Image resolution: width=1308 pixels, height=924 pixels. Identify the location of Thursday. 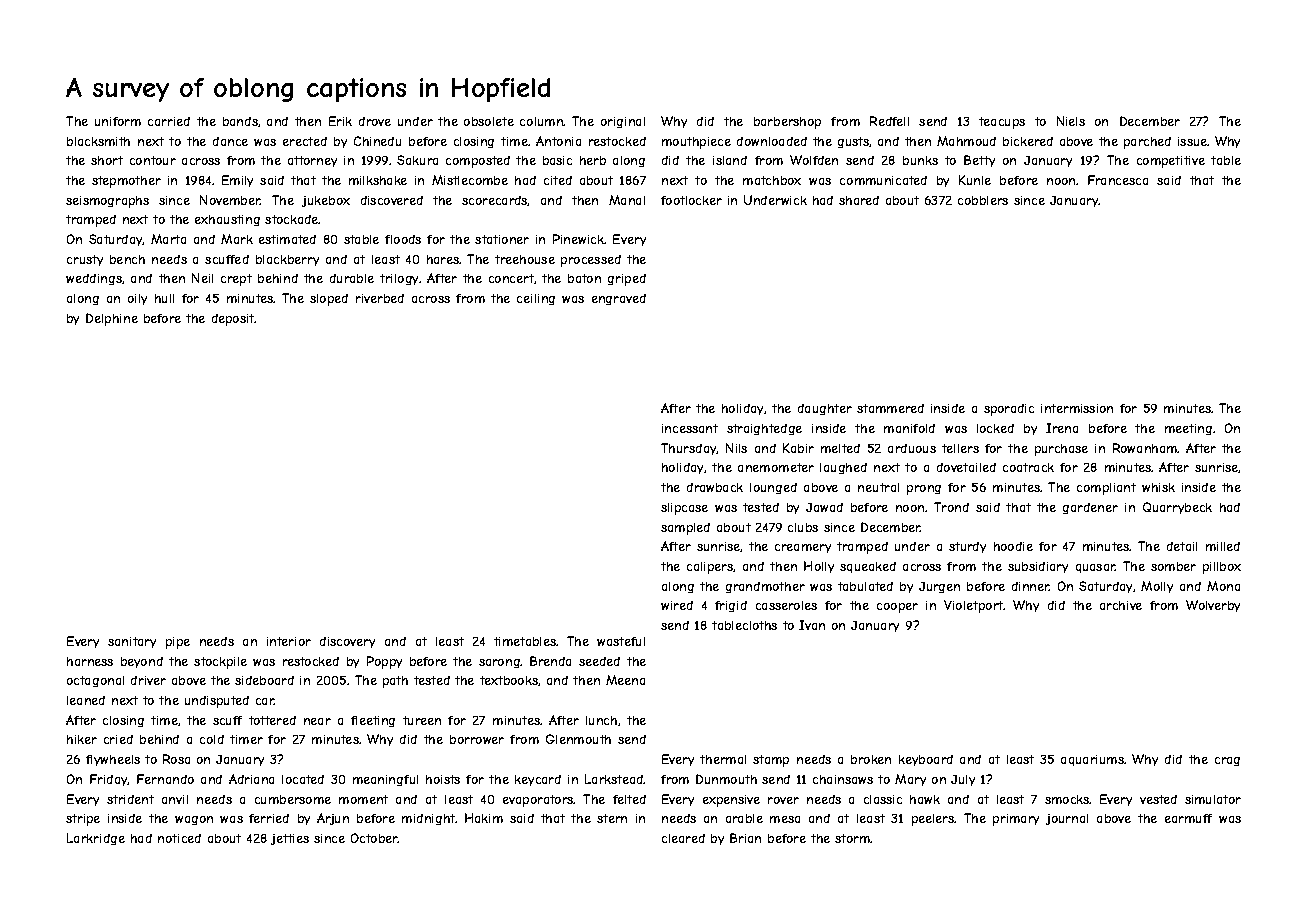
(689, 449).
